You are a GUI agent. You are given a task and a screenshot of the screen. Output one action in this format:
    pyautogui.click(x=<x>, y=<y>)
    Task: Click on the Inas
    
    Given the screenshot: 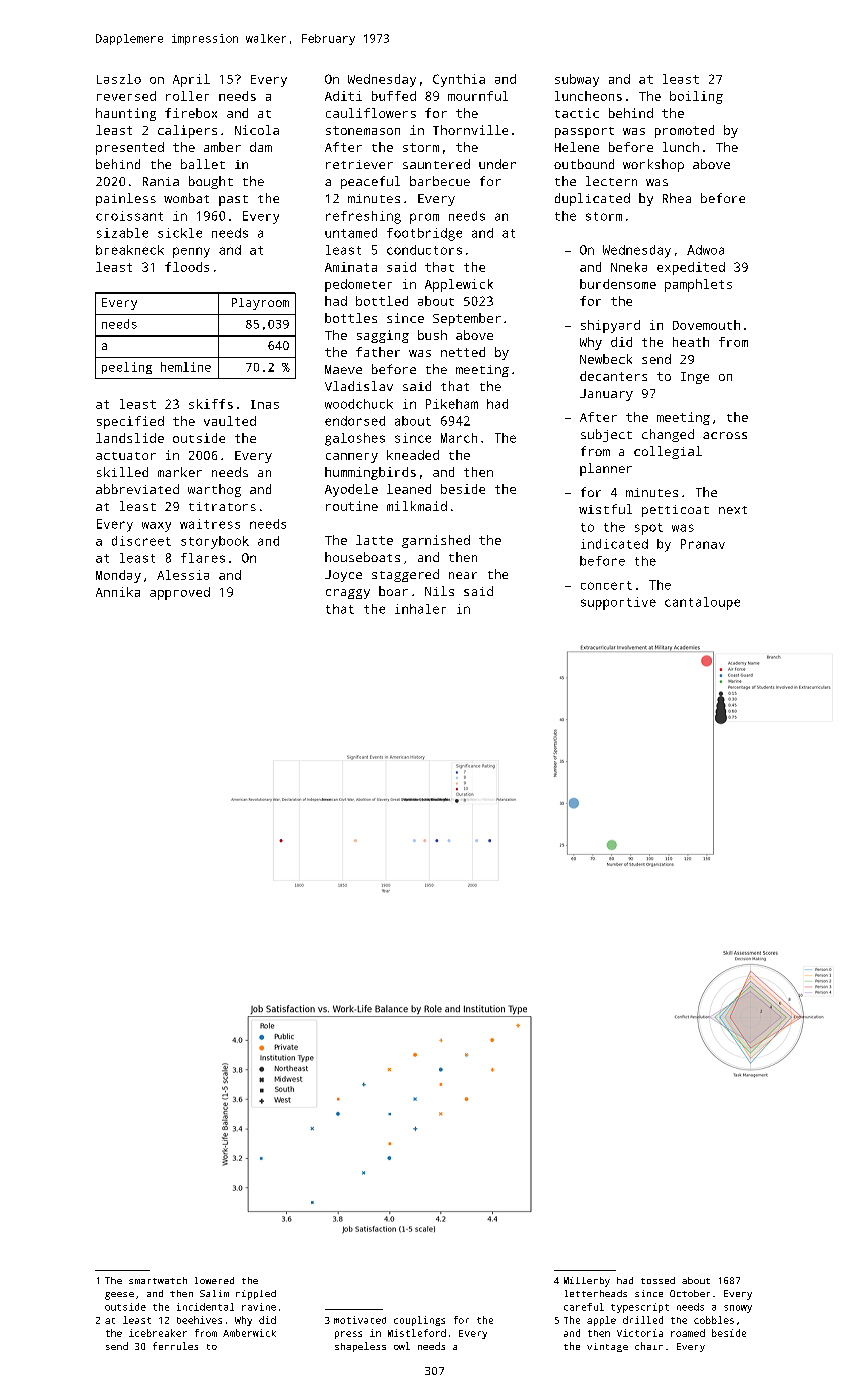 What is the action you would take?
    pyautogui.click(x=265, y=404)
